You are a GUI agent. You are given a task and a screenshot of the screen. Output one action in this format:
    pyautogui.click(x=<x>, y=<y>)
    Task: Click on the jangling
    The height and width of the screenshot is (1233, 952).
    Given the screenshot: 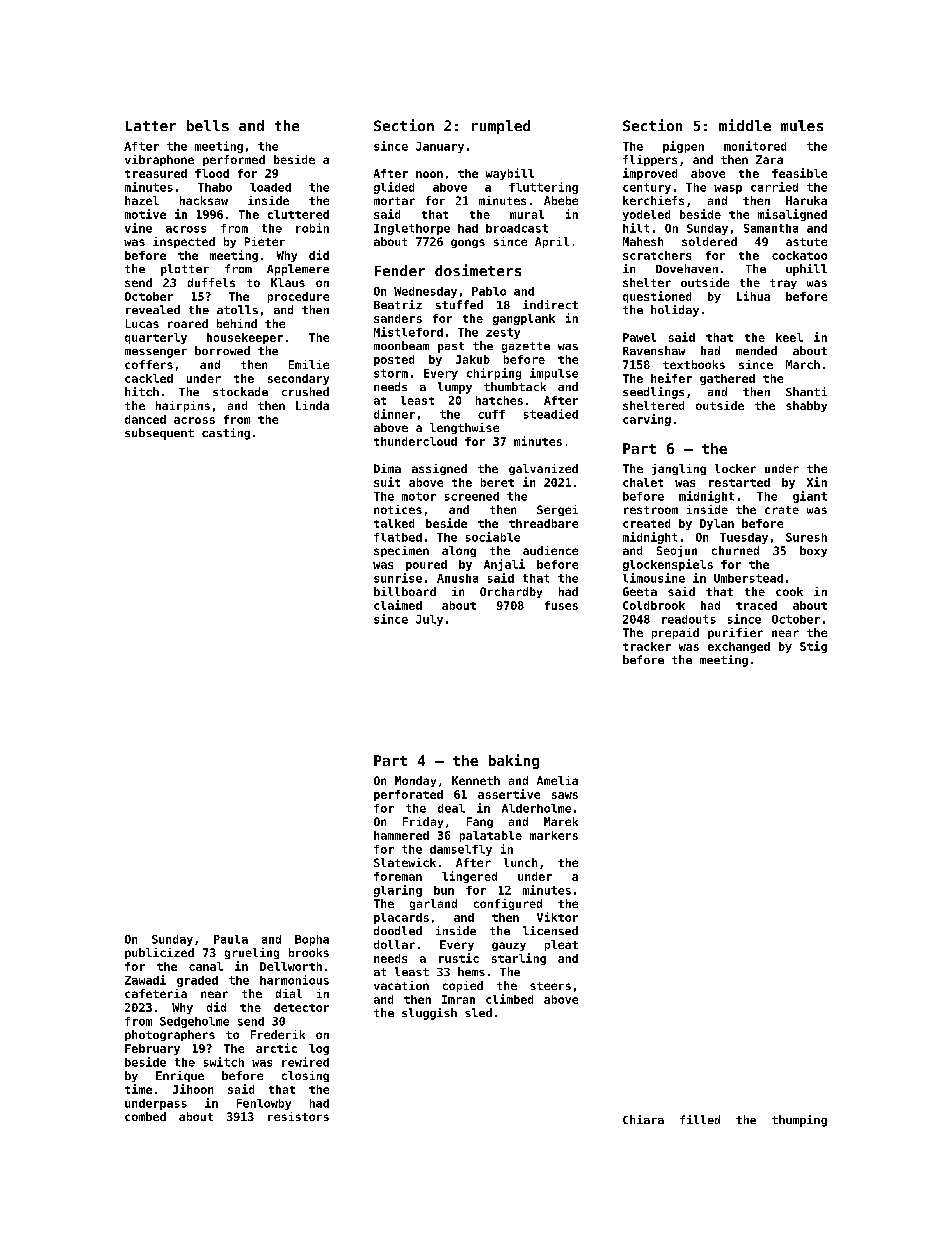 What is the action you would take?
    pyautogui.click(x=679, y=469)
